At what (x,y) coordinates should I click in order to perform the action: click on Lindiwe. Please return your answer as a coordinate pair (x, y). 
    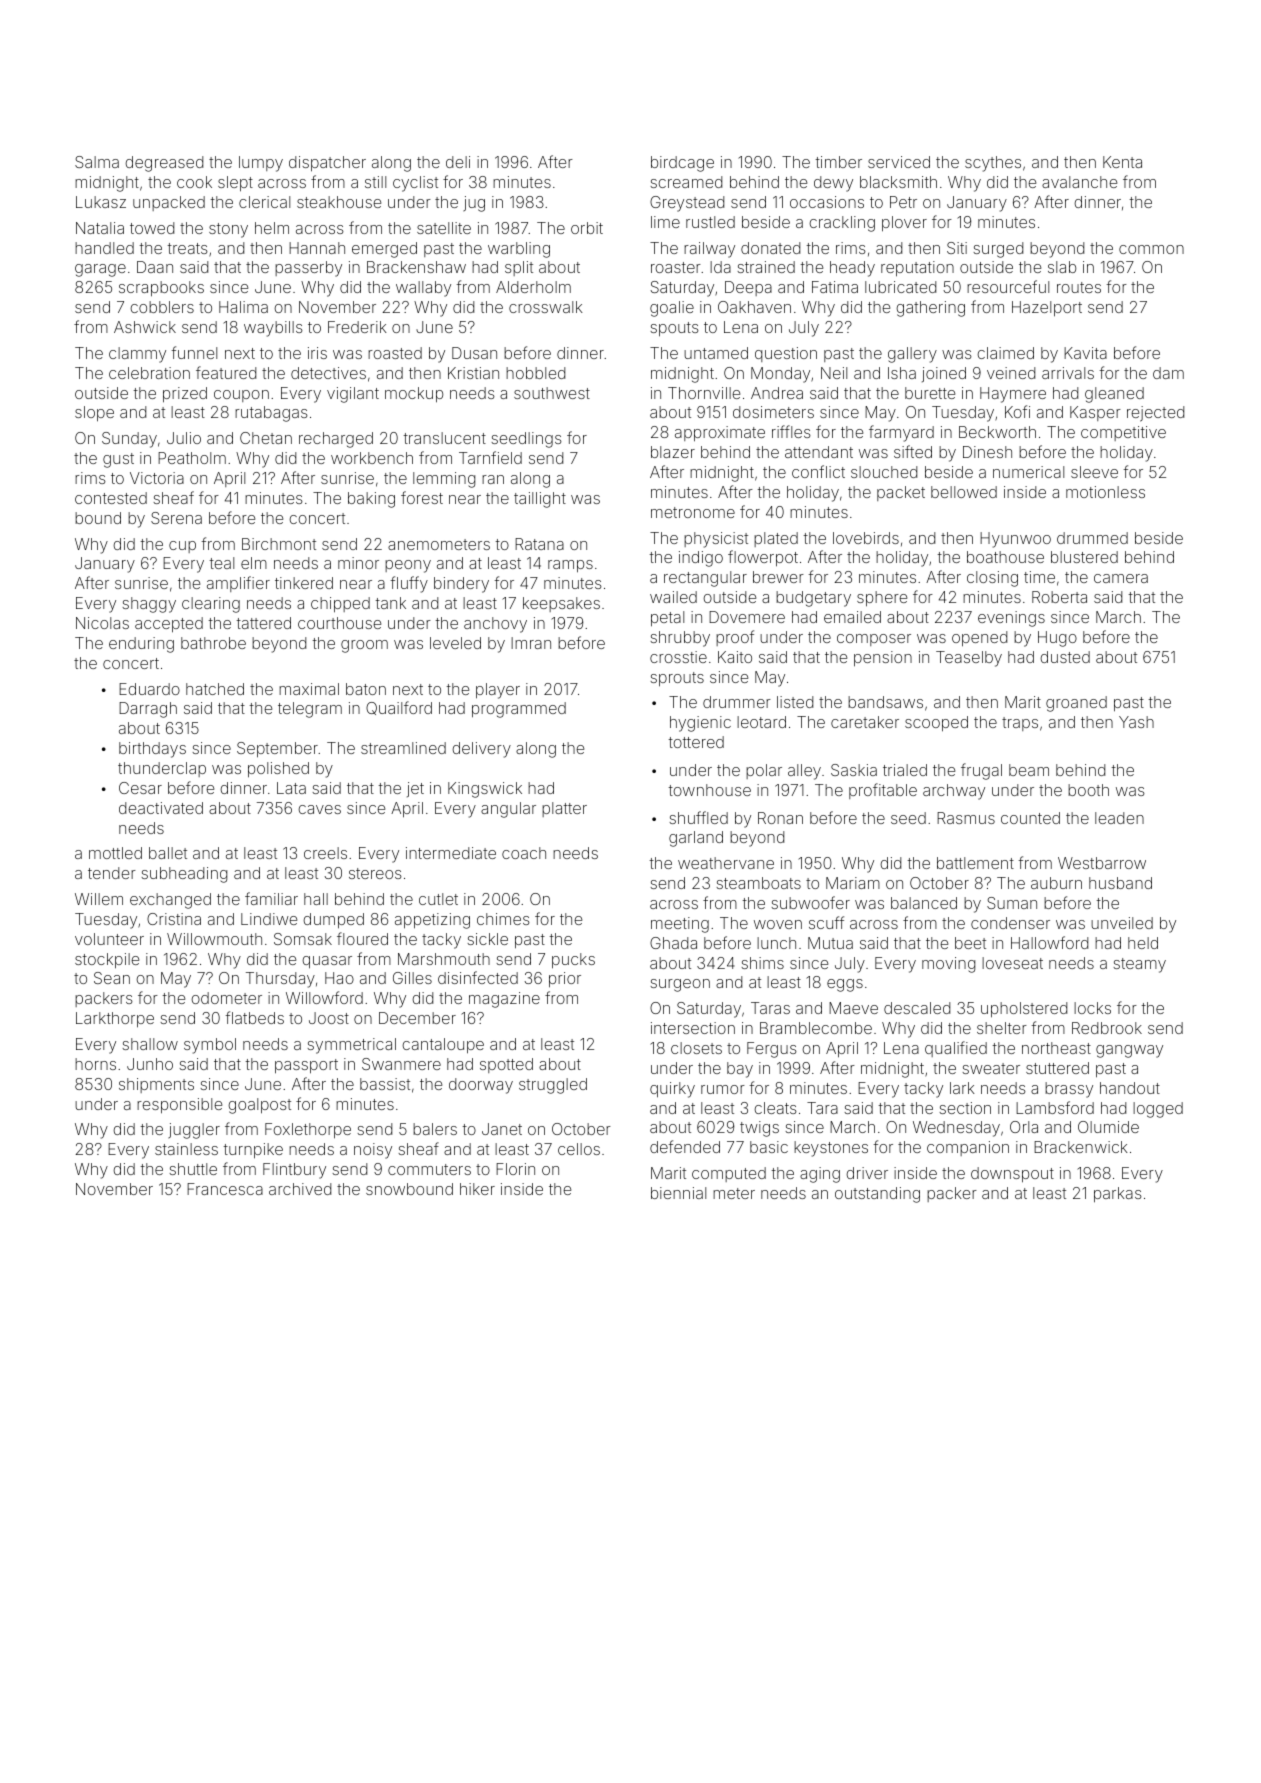
    Looking at the image, I should click on (269, 919).
